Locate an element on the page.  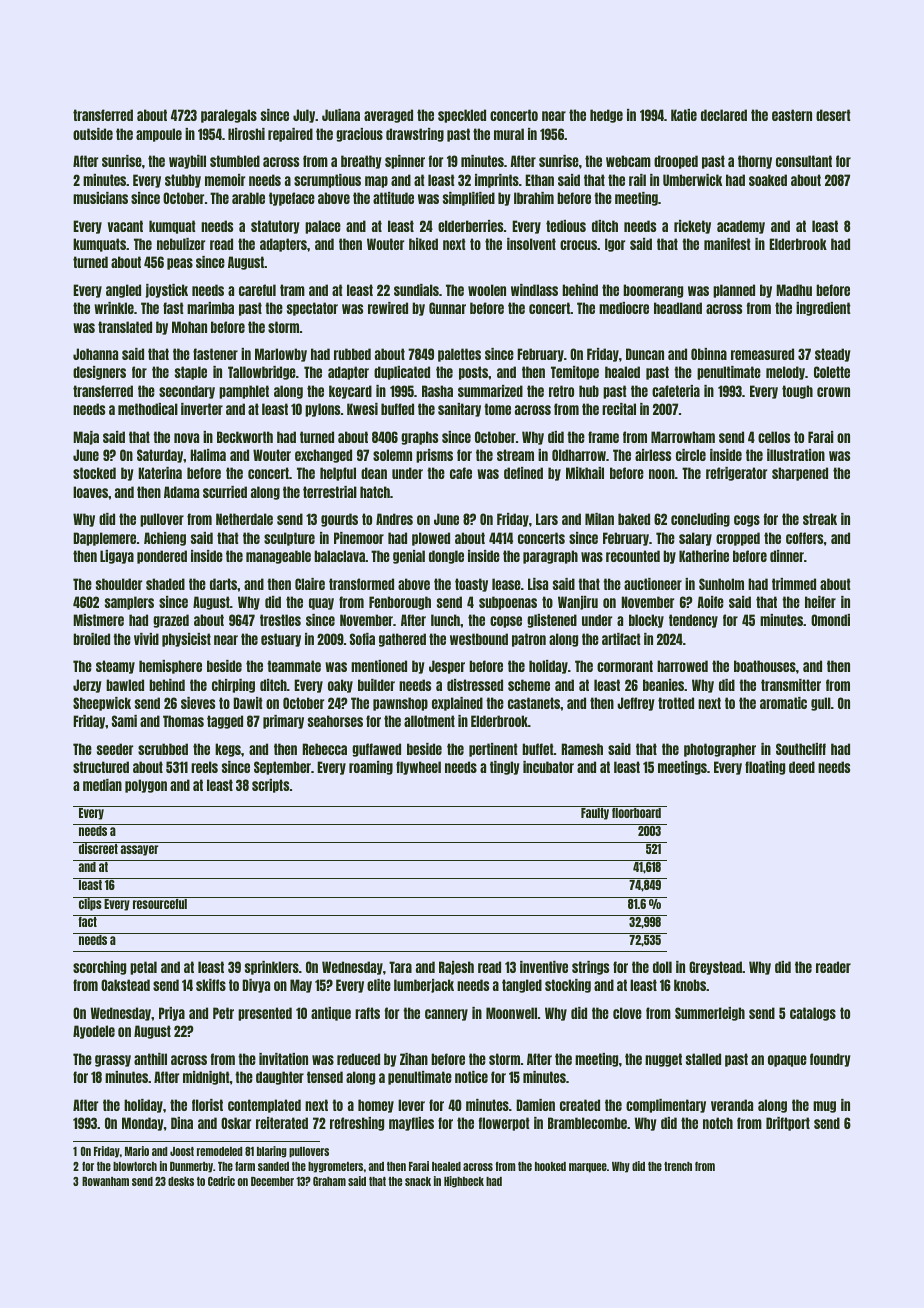
Joost is located at coordinates (182, 1151).
